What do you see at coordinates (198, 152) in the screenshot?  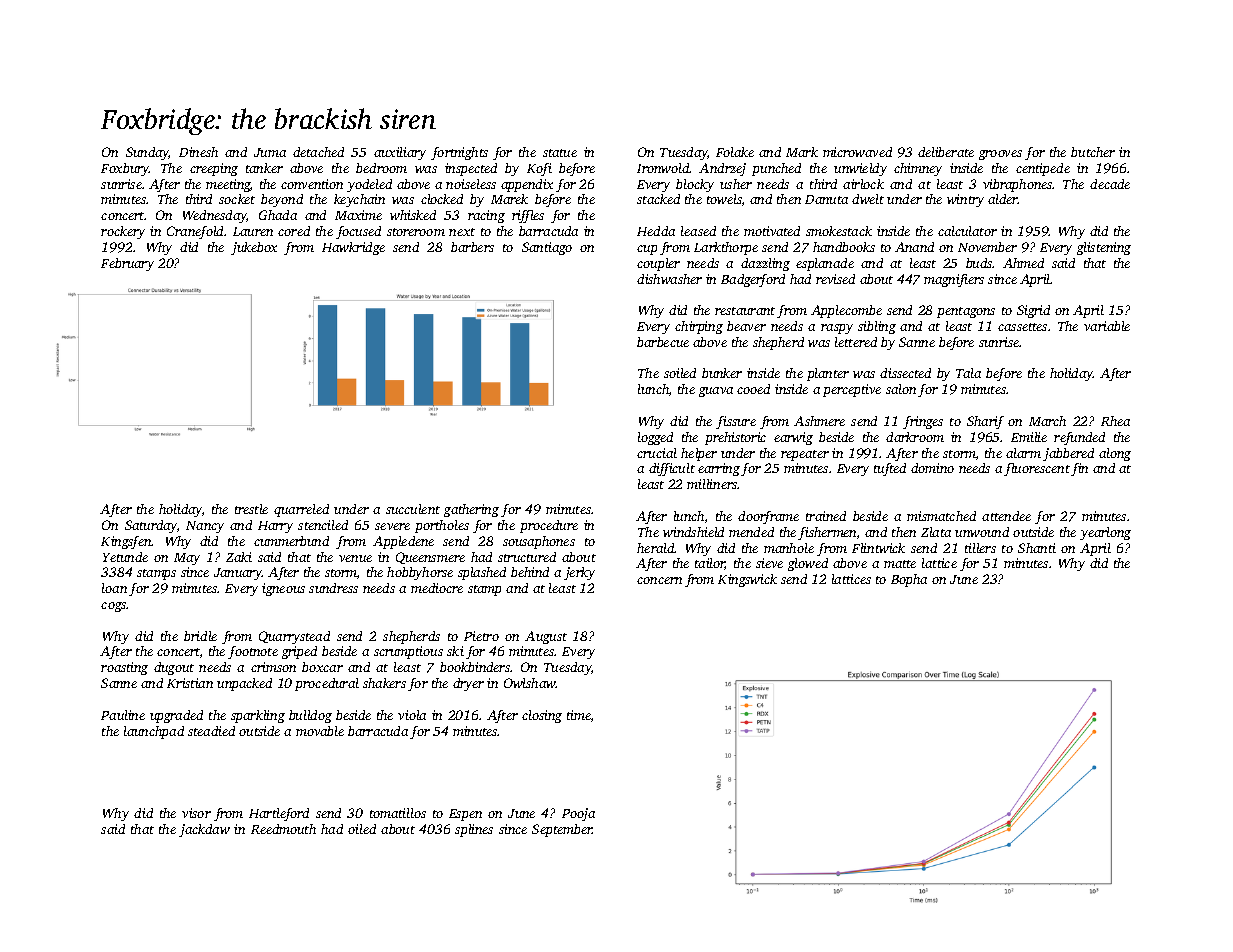 I see `Dinesh` at bounding box center [198, 152].
